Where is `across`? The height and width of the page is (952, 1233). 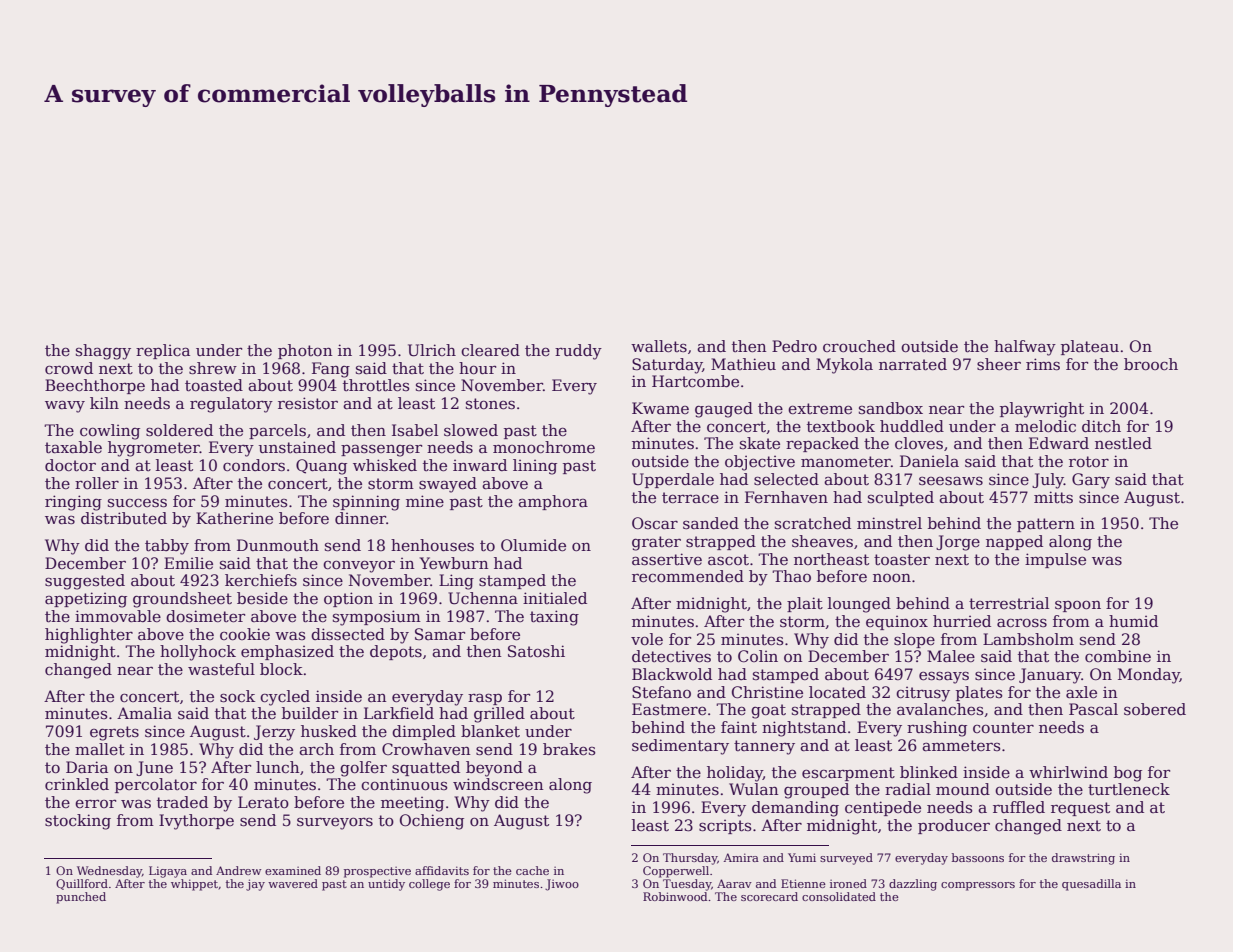
across is located at coordinates (1022, 623).
